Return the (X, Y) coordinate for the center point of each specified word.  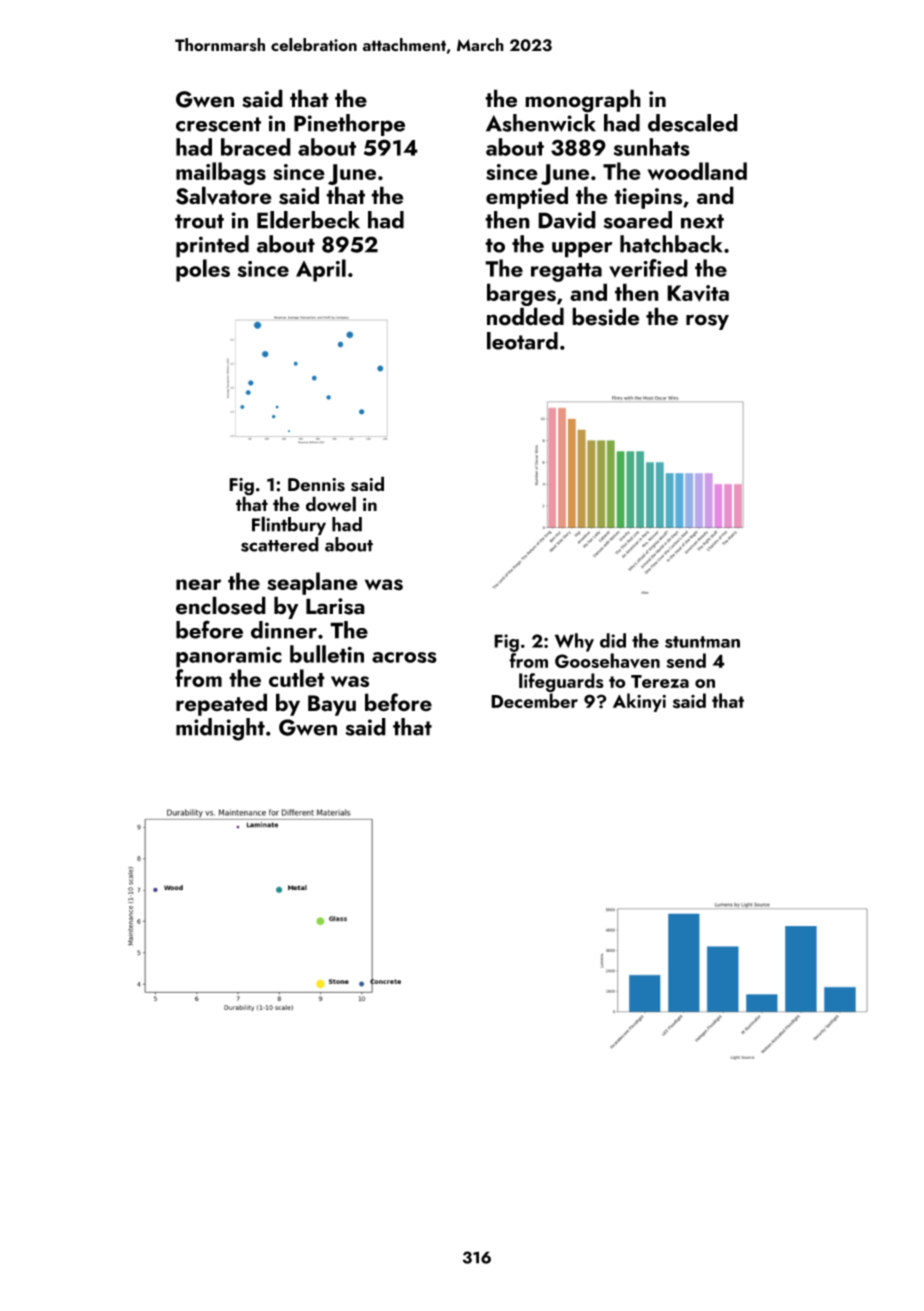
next (702, 221)
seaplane (312, 583)
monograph (583, 101)
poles (203, 270)
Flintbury (289, 526)
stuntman (702, 642)
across (404, 657)
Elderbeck (308, 220)
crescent (218, 124)
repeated (221, 704)
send (686, 660)
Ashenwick (541, 123)
